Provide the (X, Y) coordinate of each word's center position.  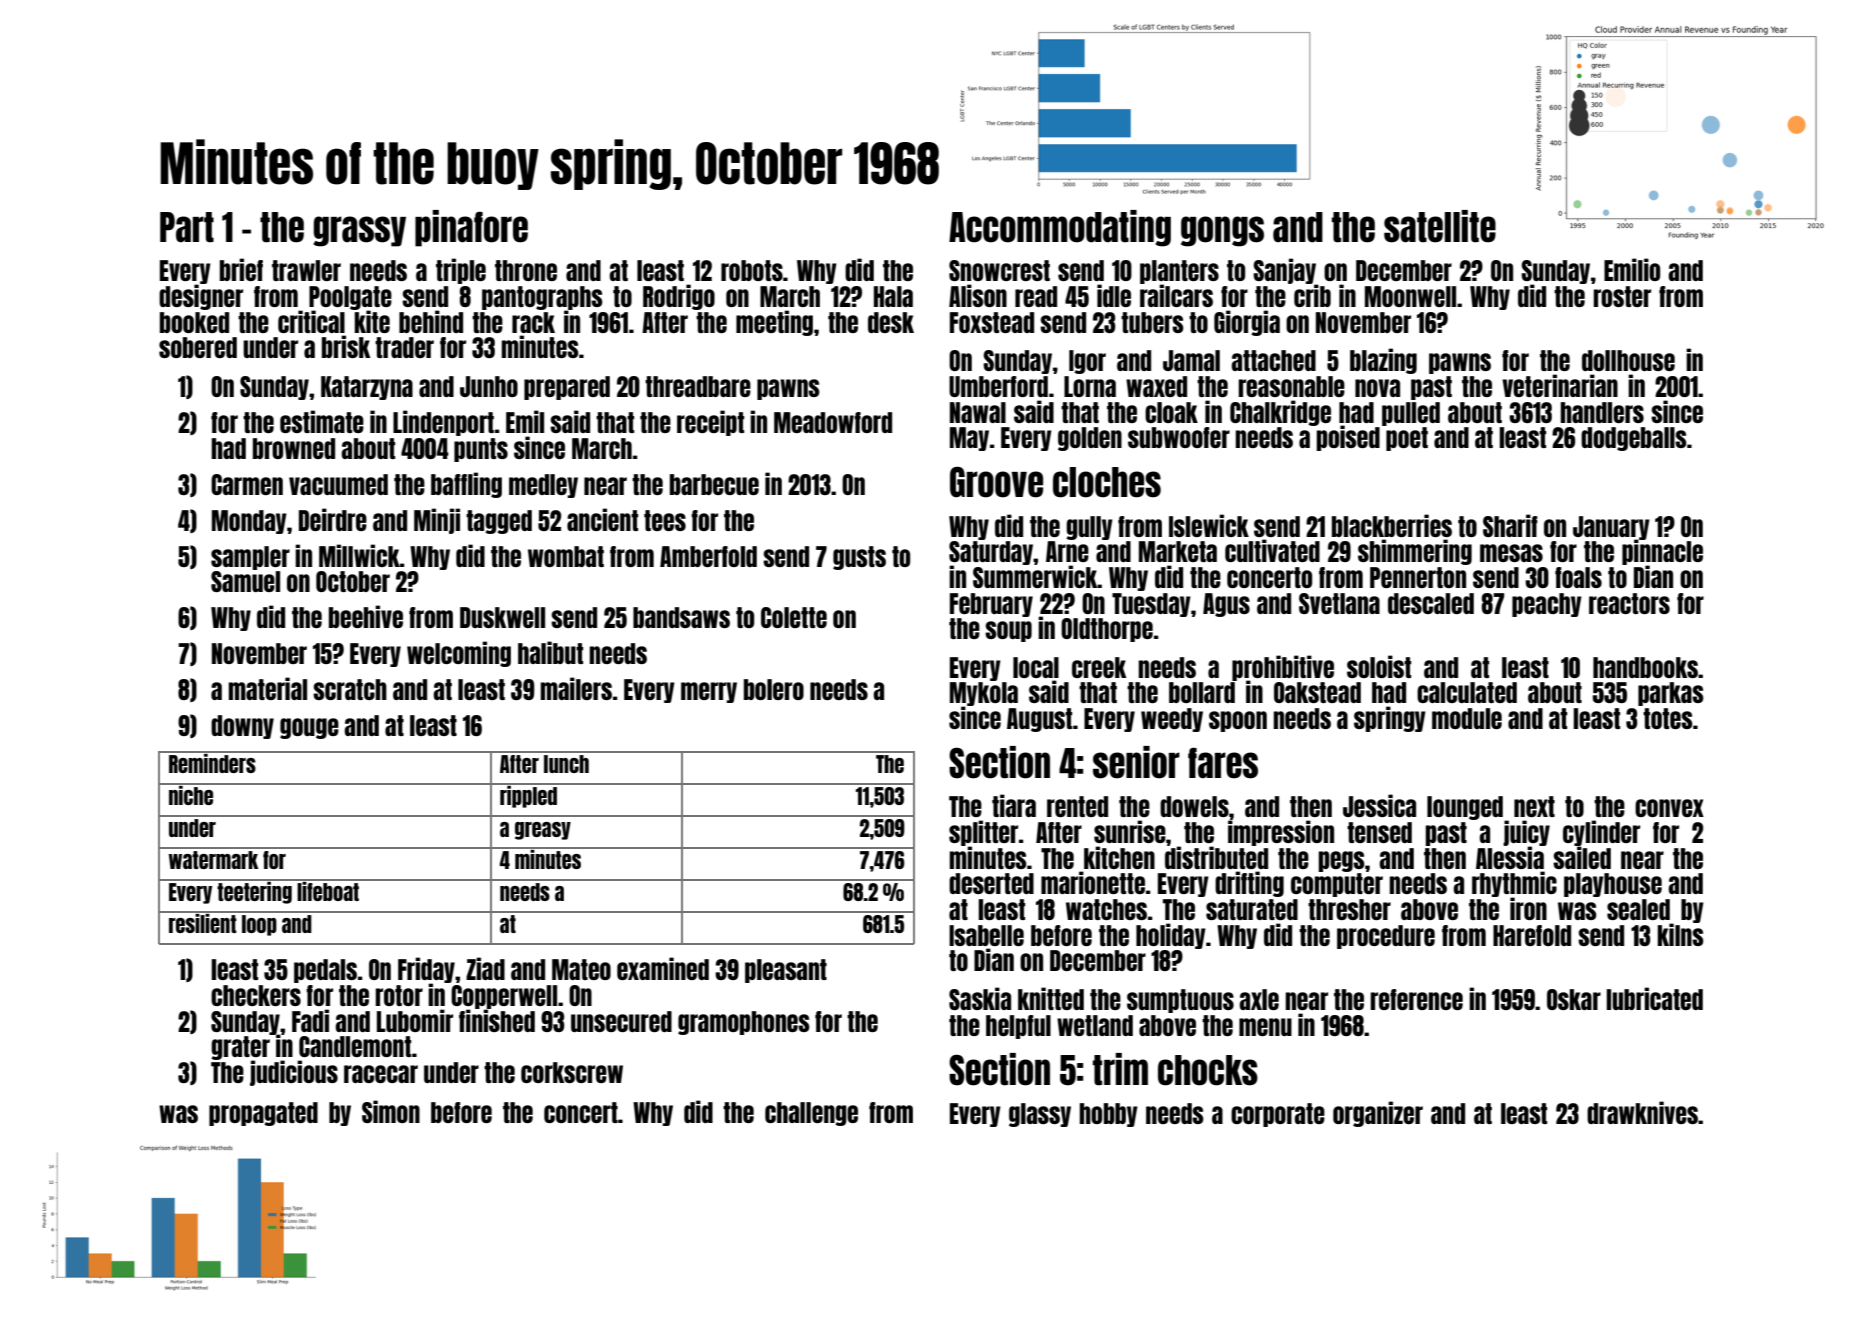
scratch (350, 689)
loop (259, 925)
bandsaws (681, 617)
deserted (991, 883)
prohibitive (1283, 668)
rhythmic (1514, 884)
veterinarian (1560, 385)
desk (891, 322)
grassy (359, 231)
